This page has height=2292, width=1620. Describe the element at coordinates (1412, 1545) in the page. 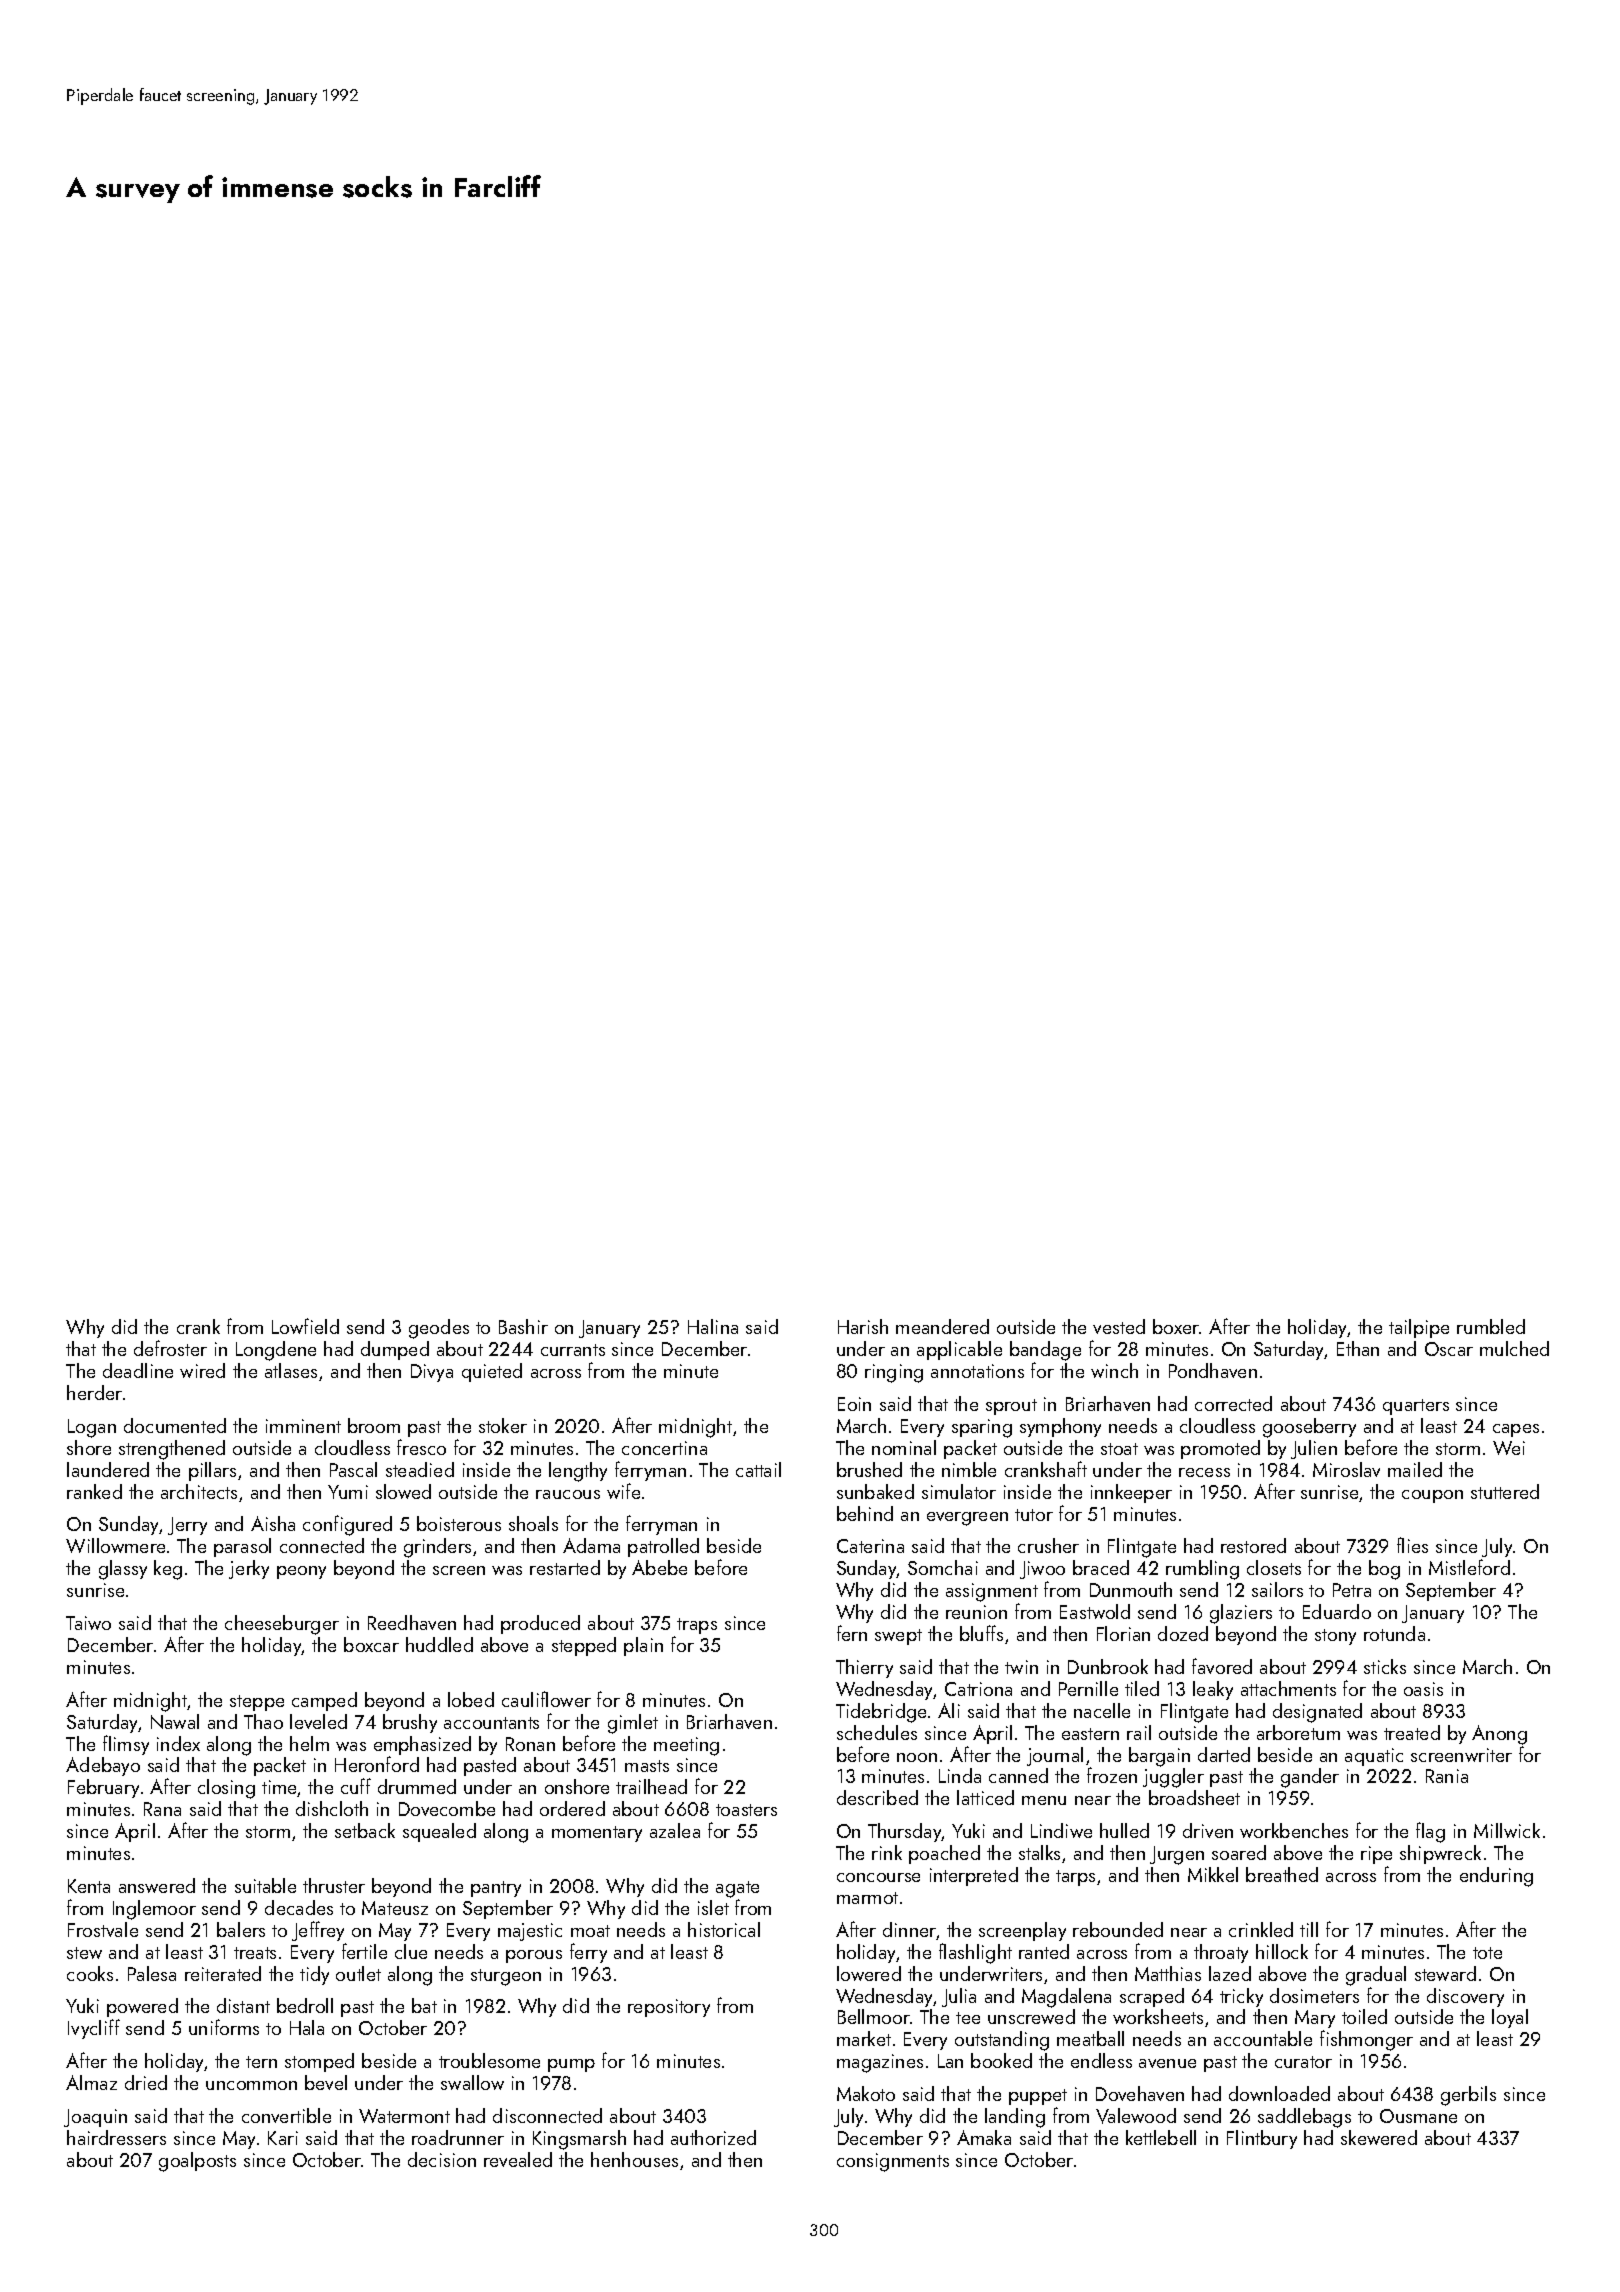

I see `flies` at that location.
